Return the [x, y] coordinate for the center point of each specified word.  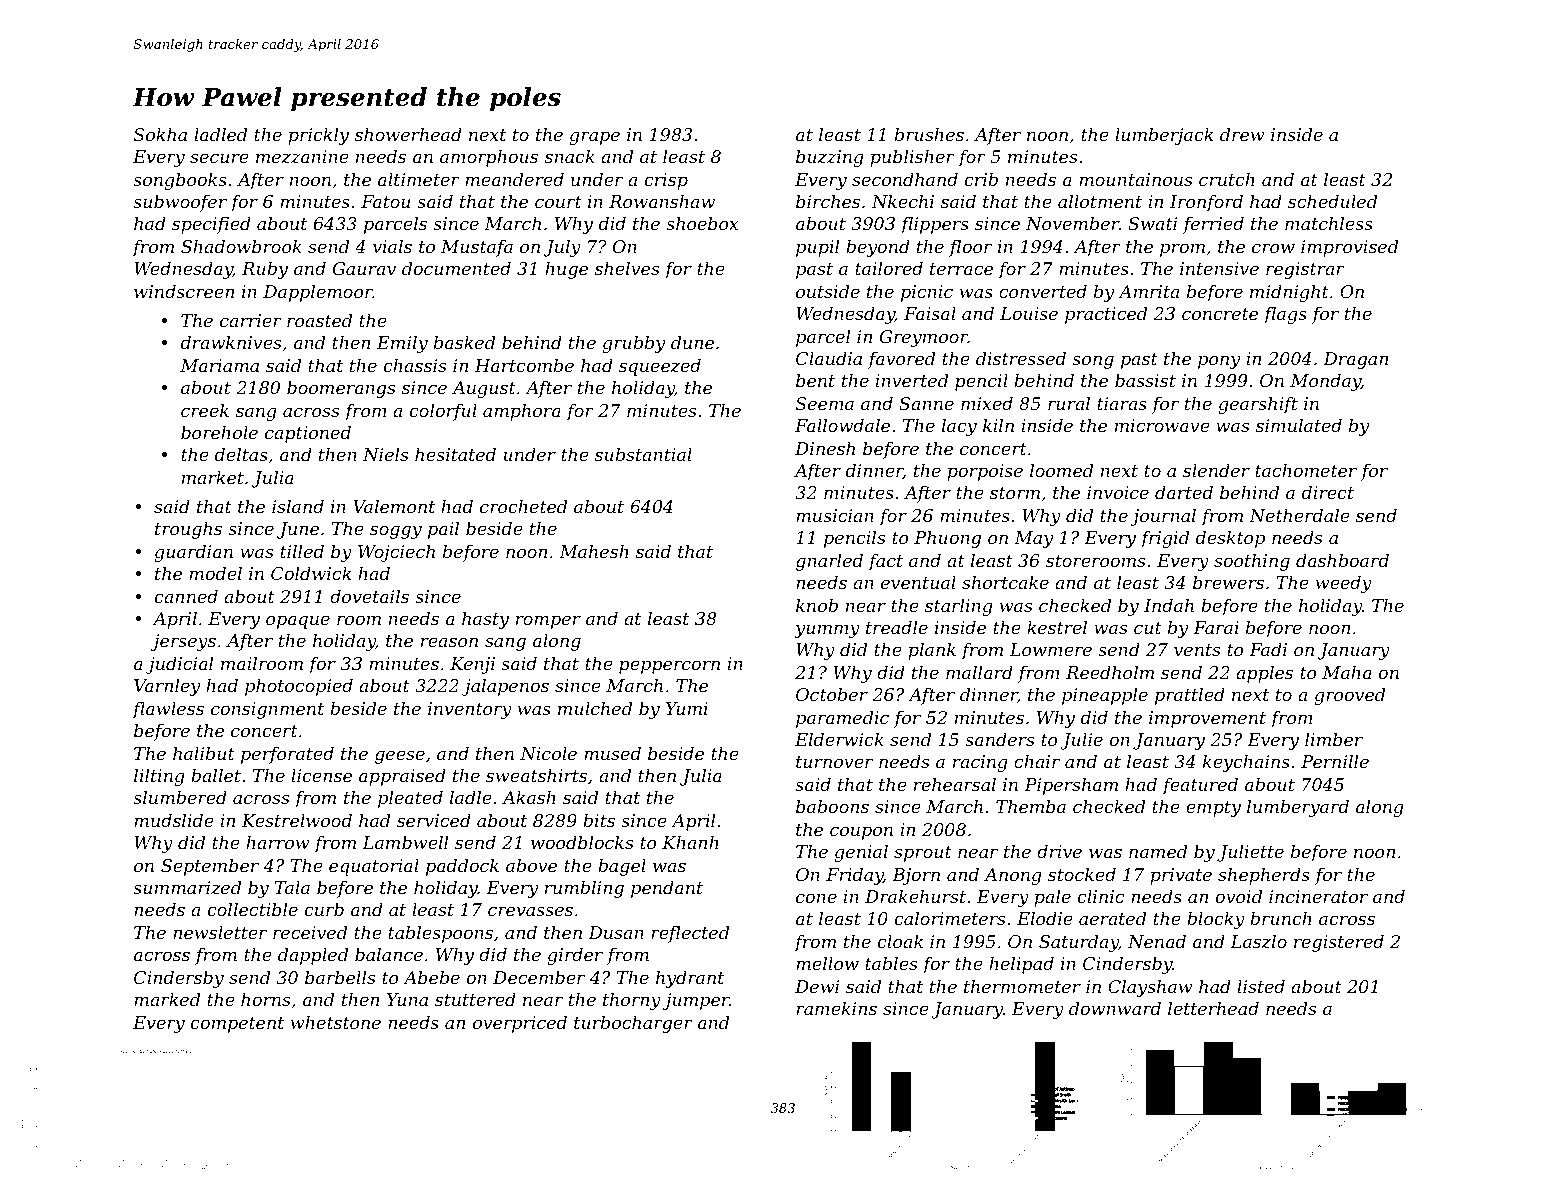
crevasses [530, 911]
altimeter [419, 179]
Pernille [1335, 761]
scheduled [1332, 201]
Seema [825, 403]
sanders [999, 739]
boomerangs [341, 389]
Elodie [1045, 918]
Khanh [690, 842]
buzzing [830, 158]
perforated [287, 755]
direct [1328, 492]
